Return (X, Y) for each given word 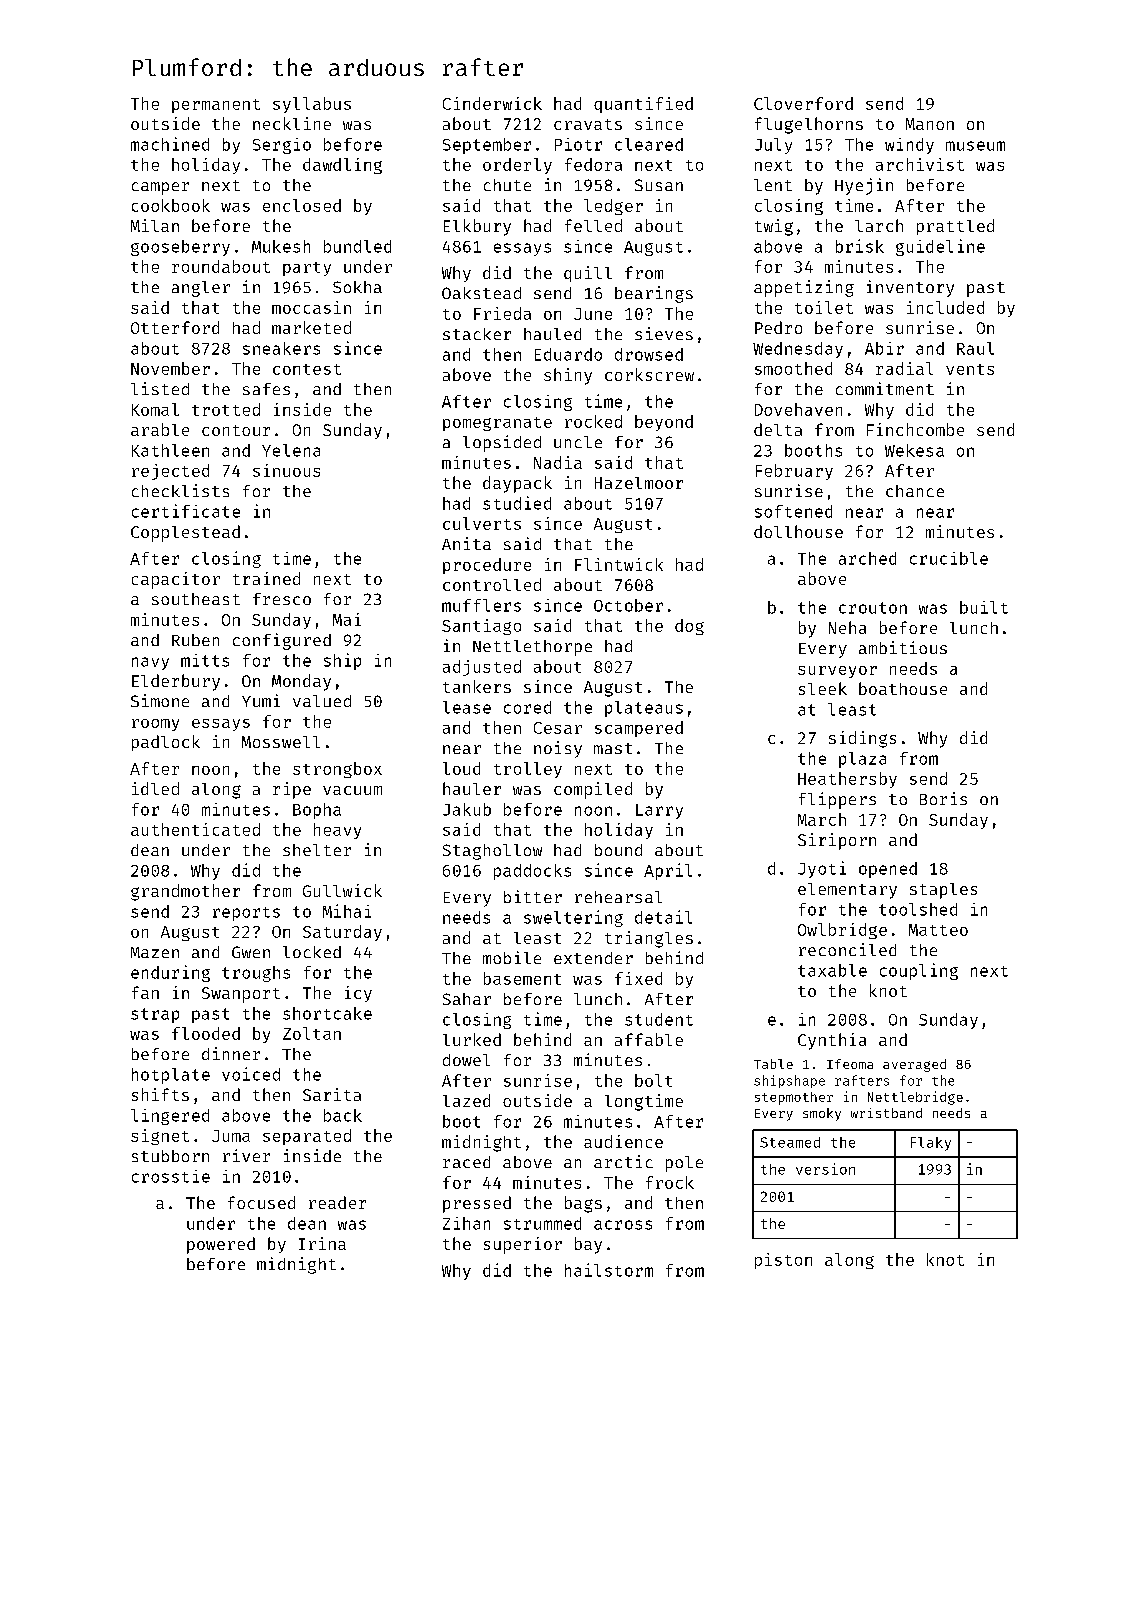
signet (160, 1137)
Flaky (931, 1144)
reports (246, 914)
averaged (914, 1065)
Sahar (467, 999)
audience (623, 1141)
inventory (910, 288)
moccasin (311, 307)
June (593, 314)
